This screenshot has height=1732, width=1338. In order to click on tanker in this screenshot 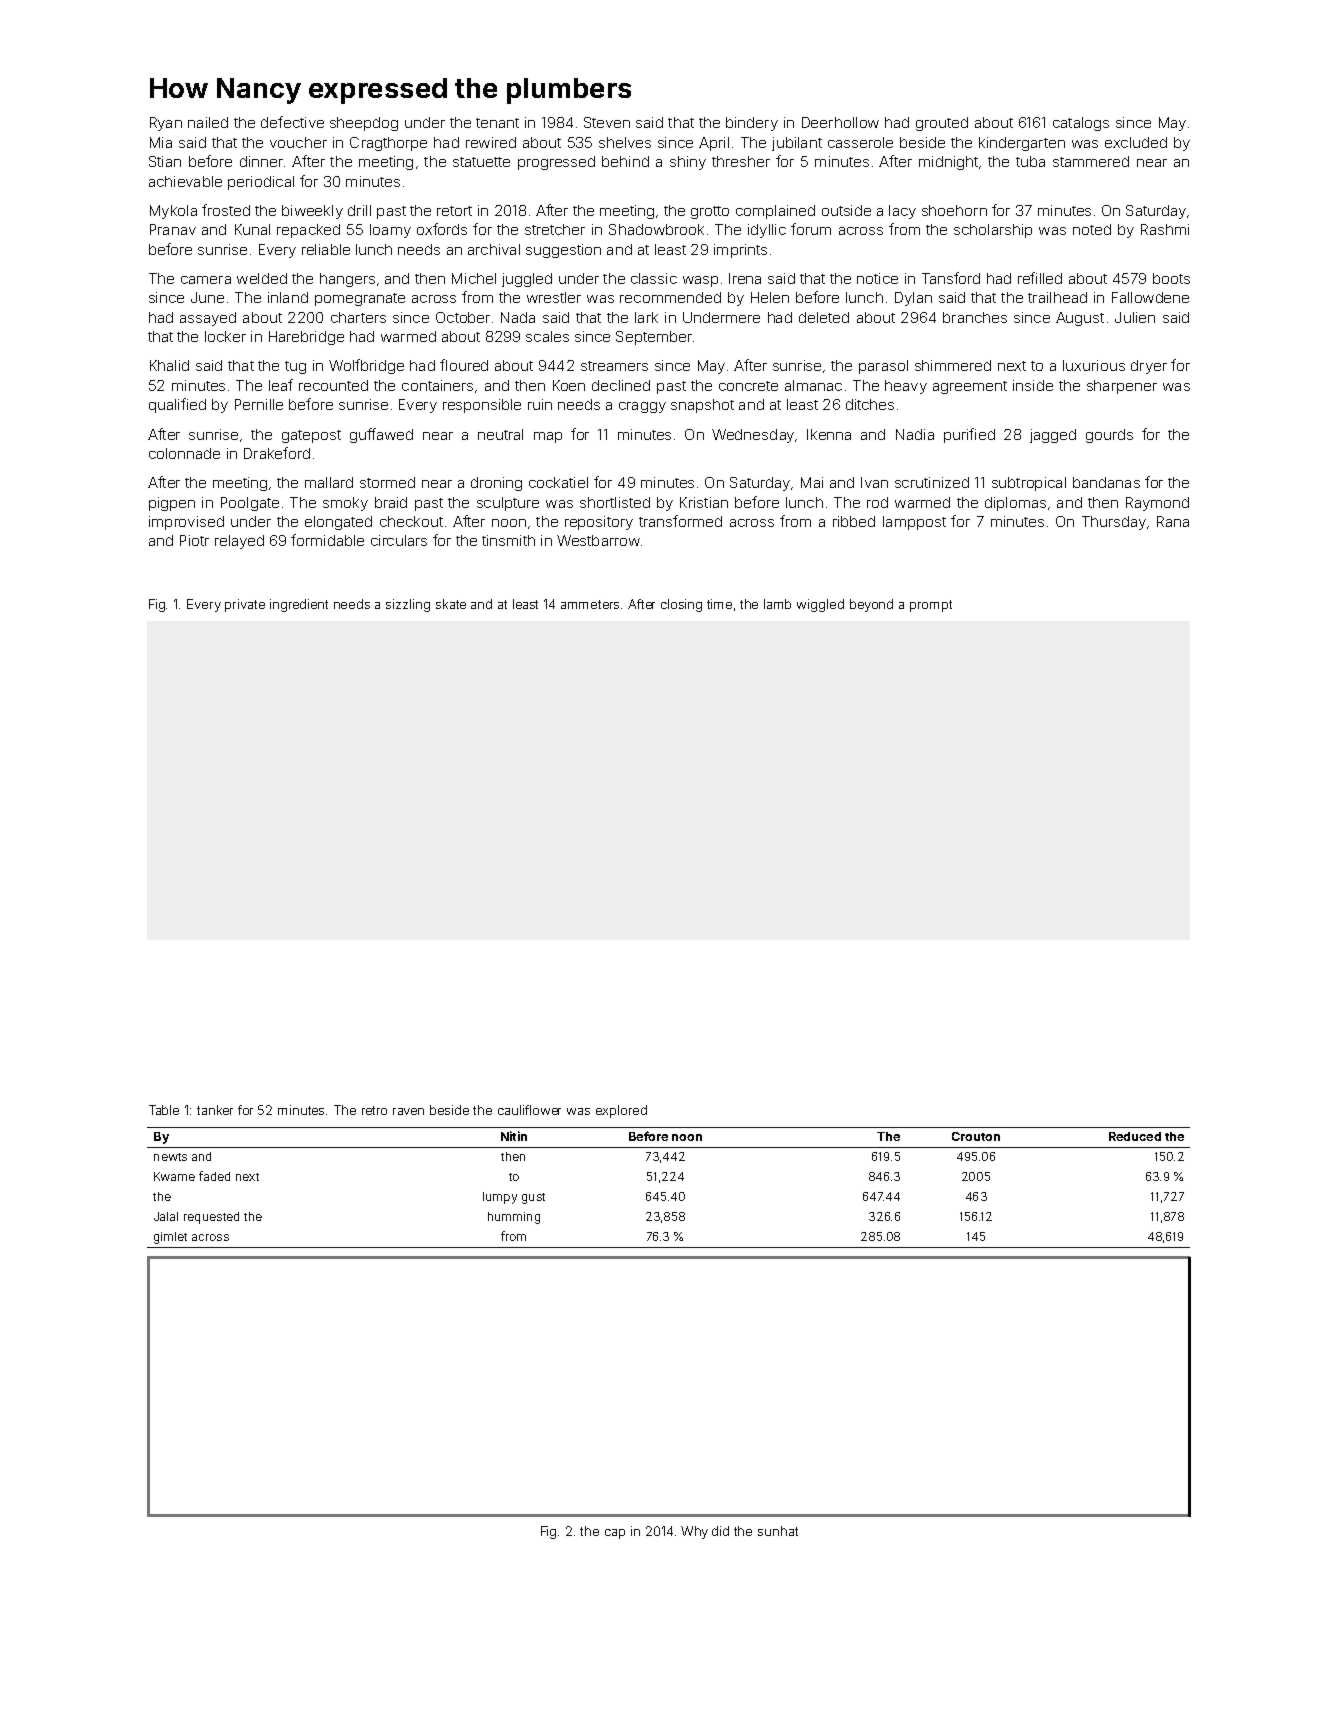, I will do `click(215, 1110)`.
